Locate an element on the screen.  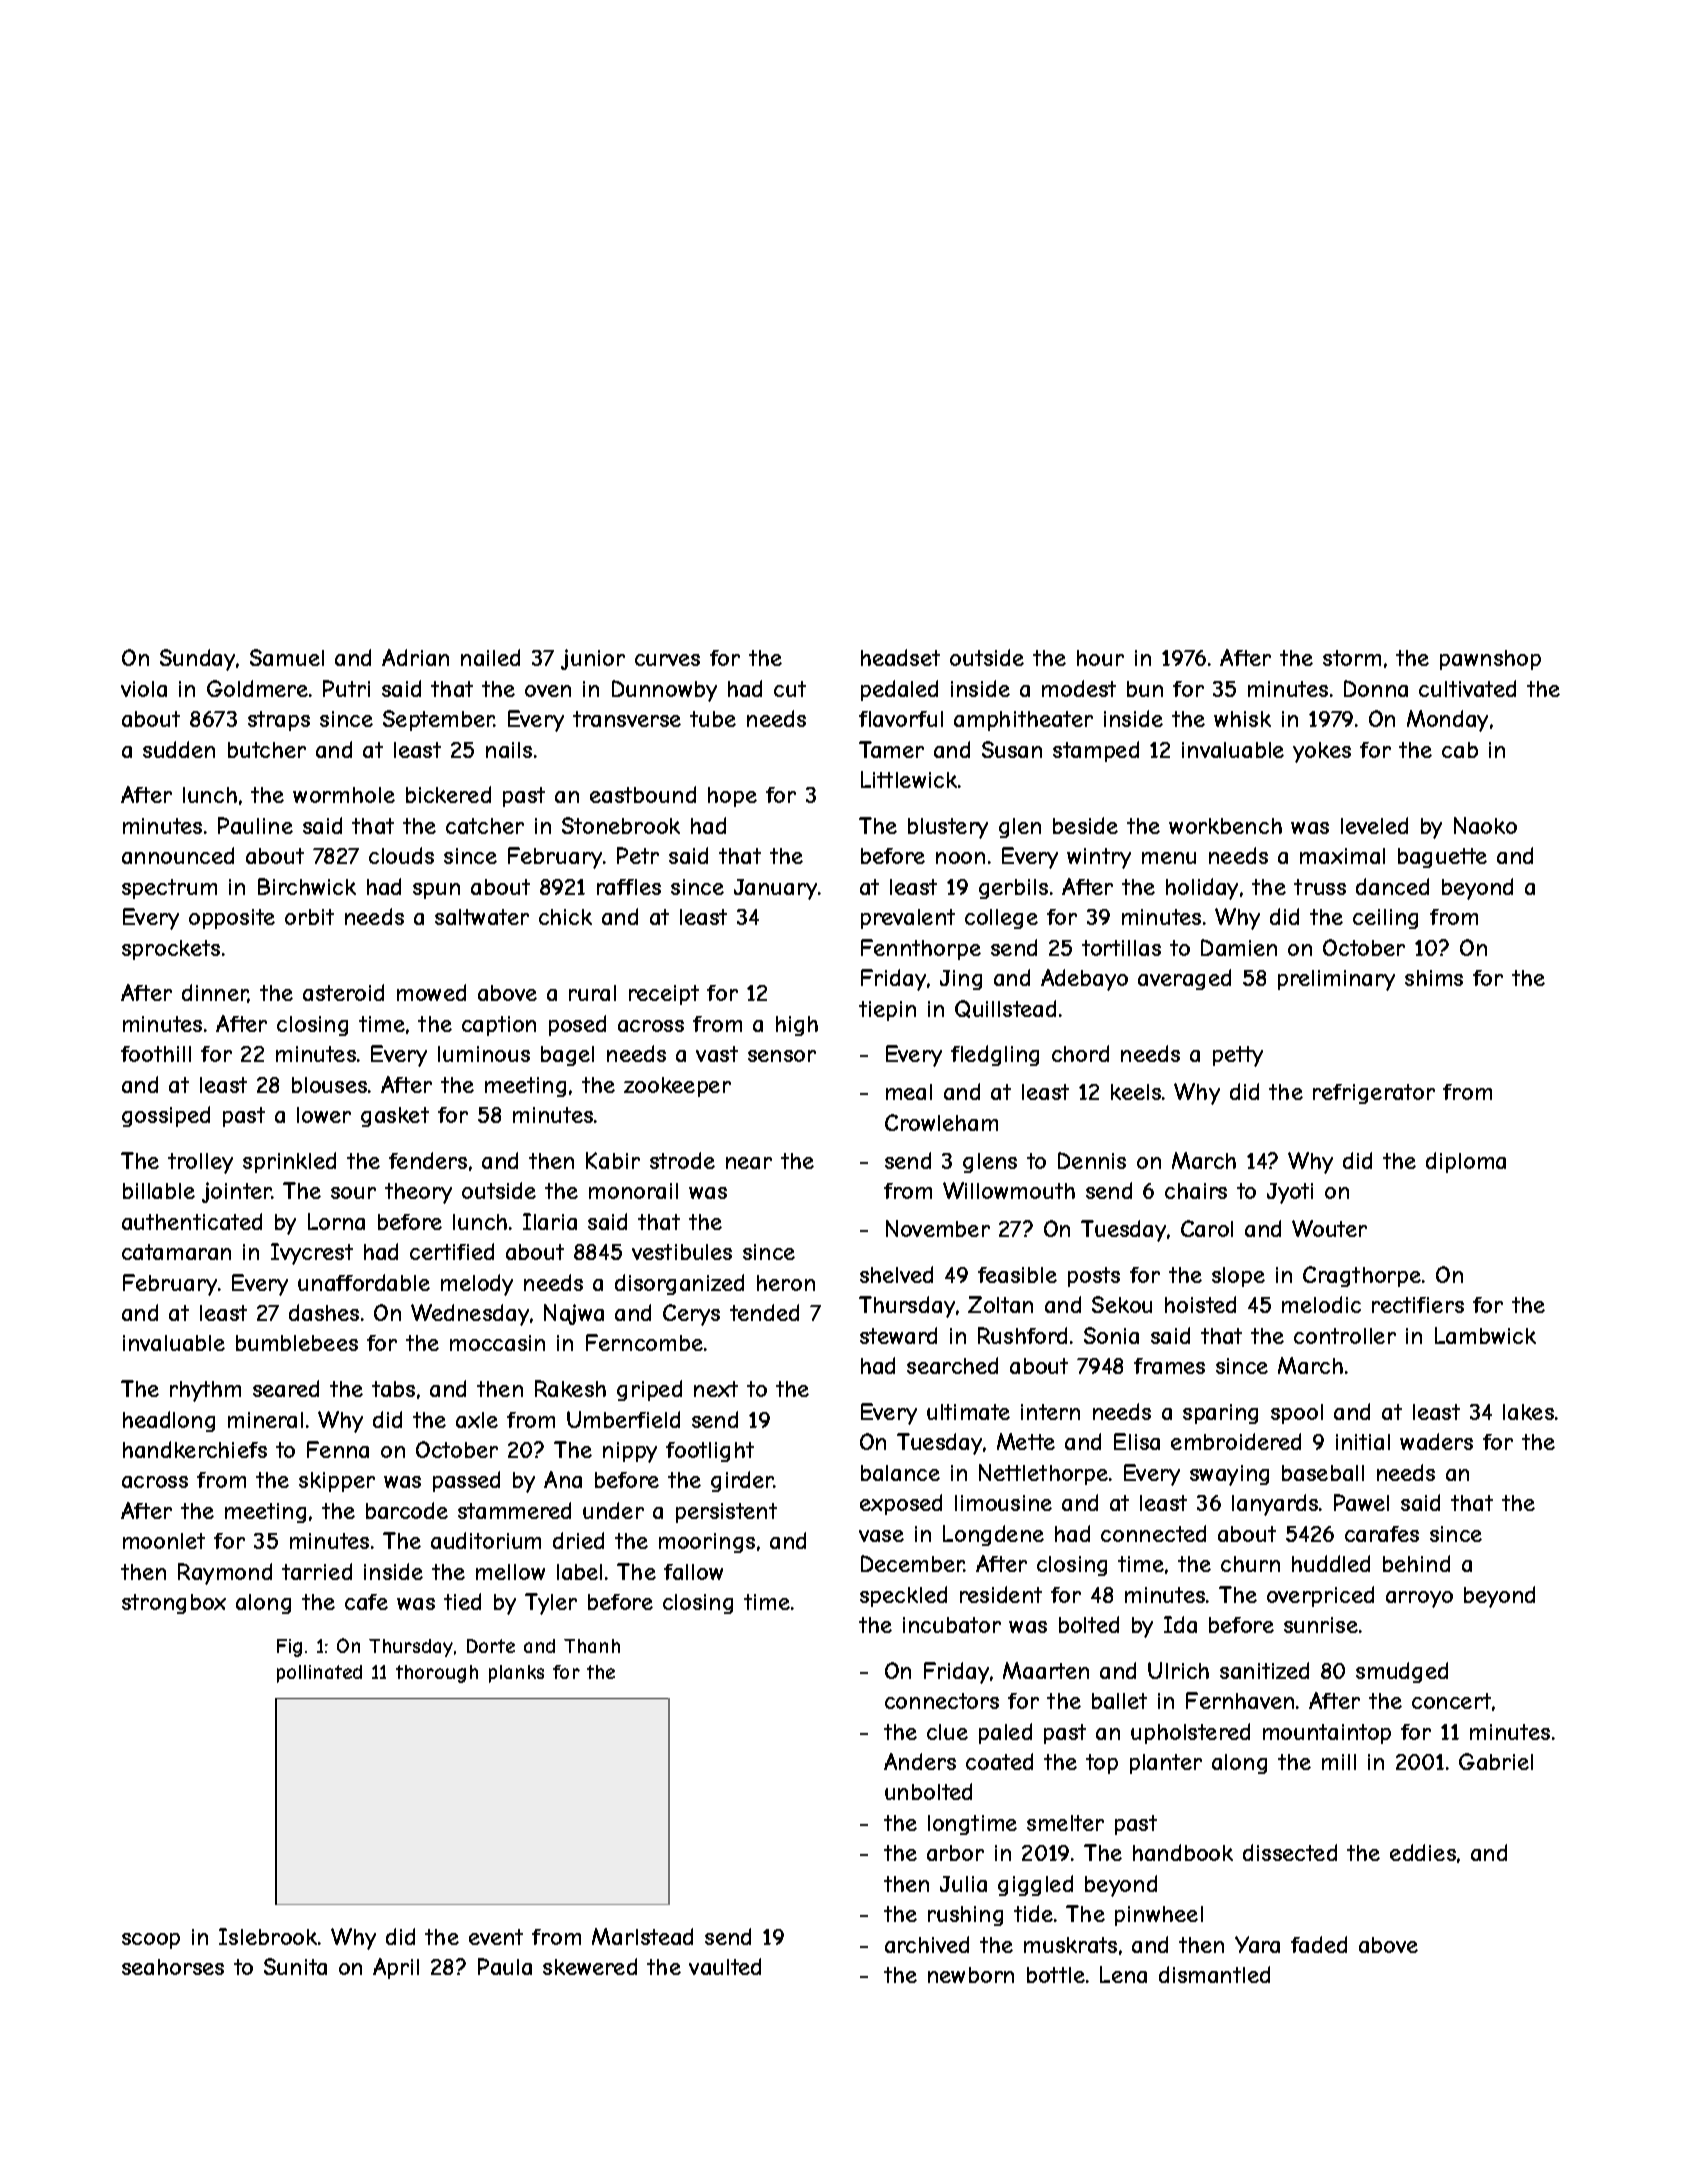
dismantled is located at coordinates (1214, 1974).
